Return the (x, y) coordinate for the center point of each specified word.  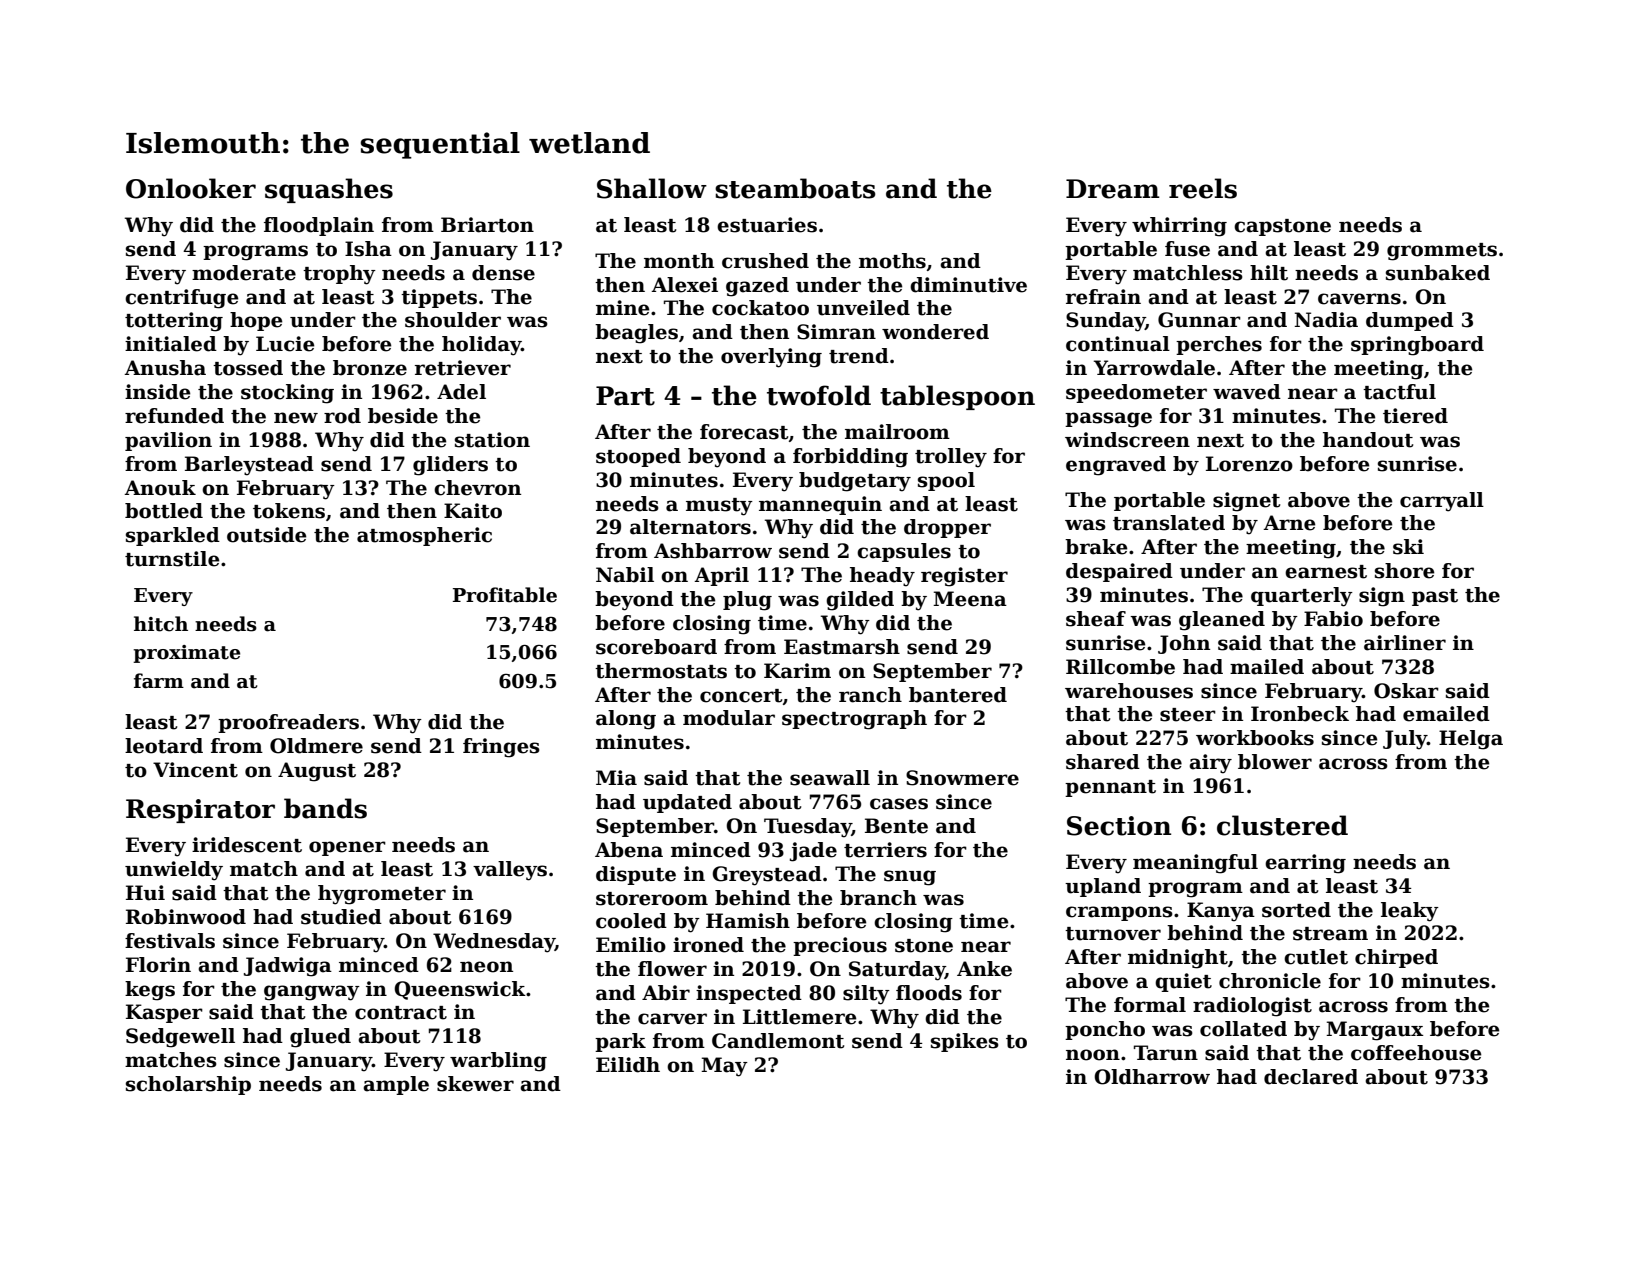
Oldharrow (1152, 1077)
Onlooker (191, 188)
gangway (312, 993)
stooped (638, 457)
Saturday (897, 971)
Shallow (652, 188)
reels (1203, 188)
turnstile (172, 559)
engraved (1116, 466)
